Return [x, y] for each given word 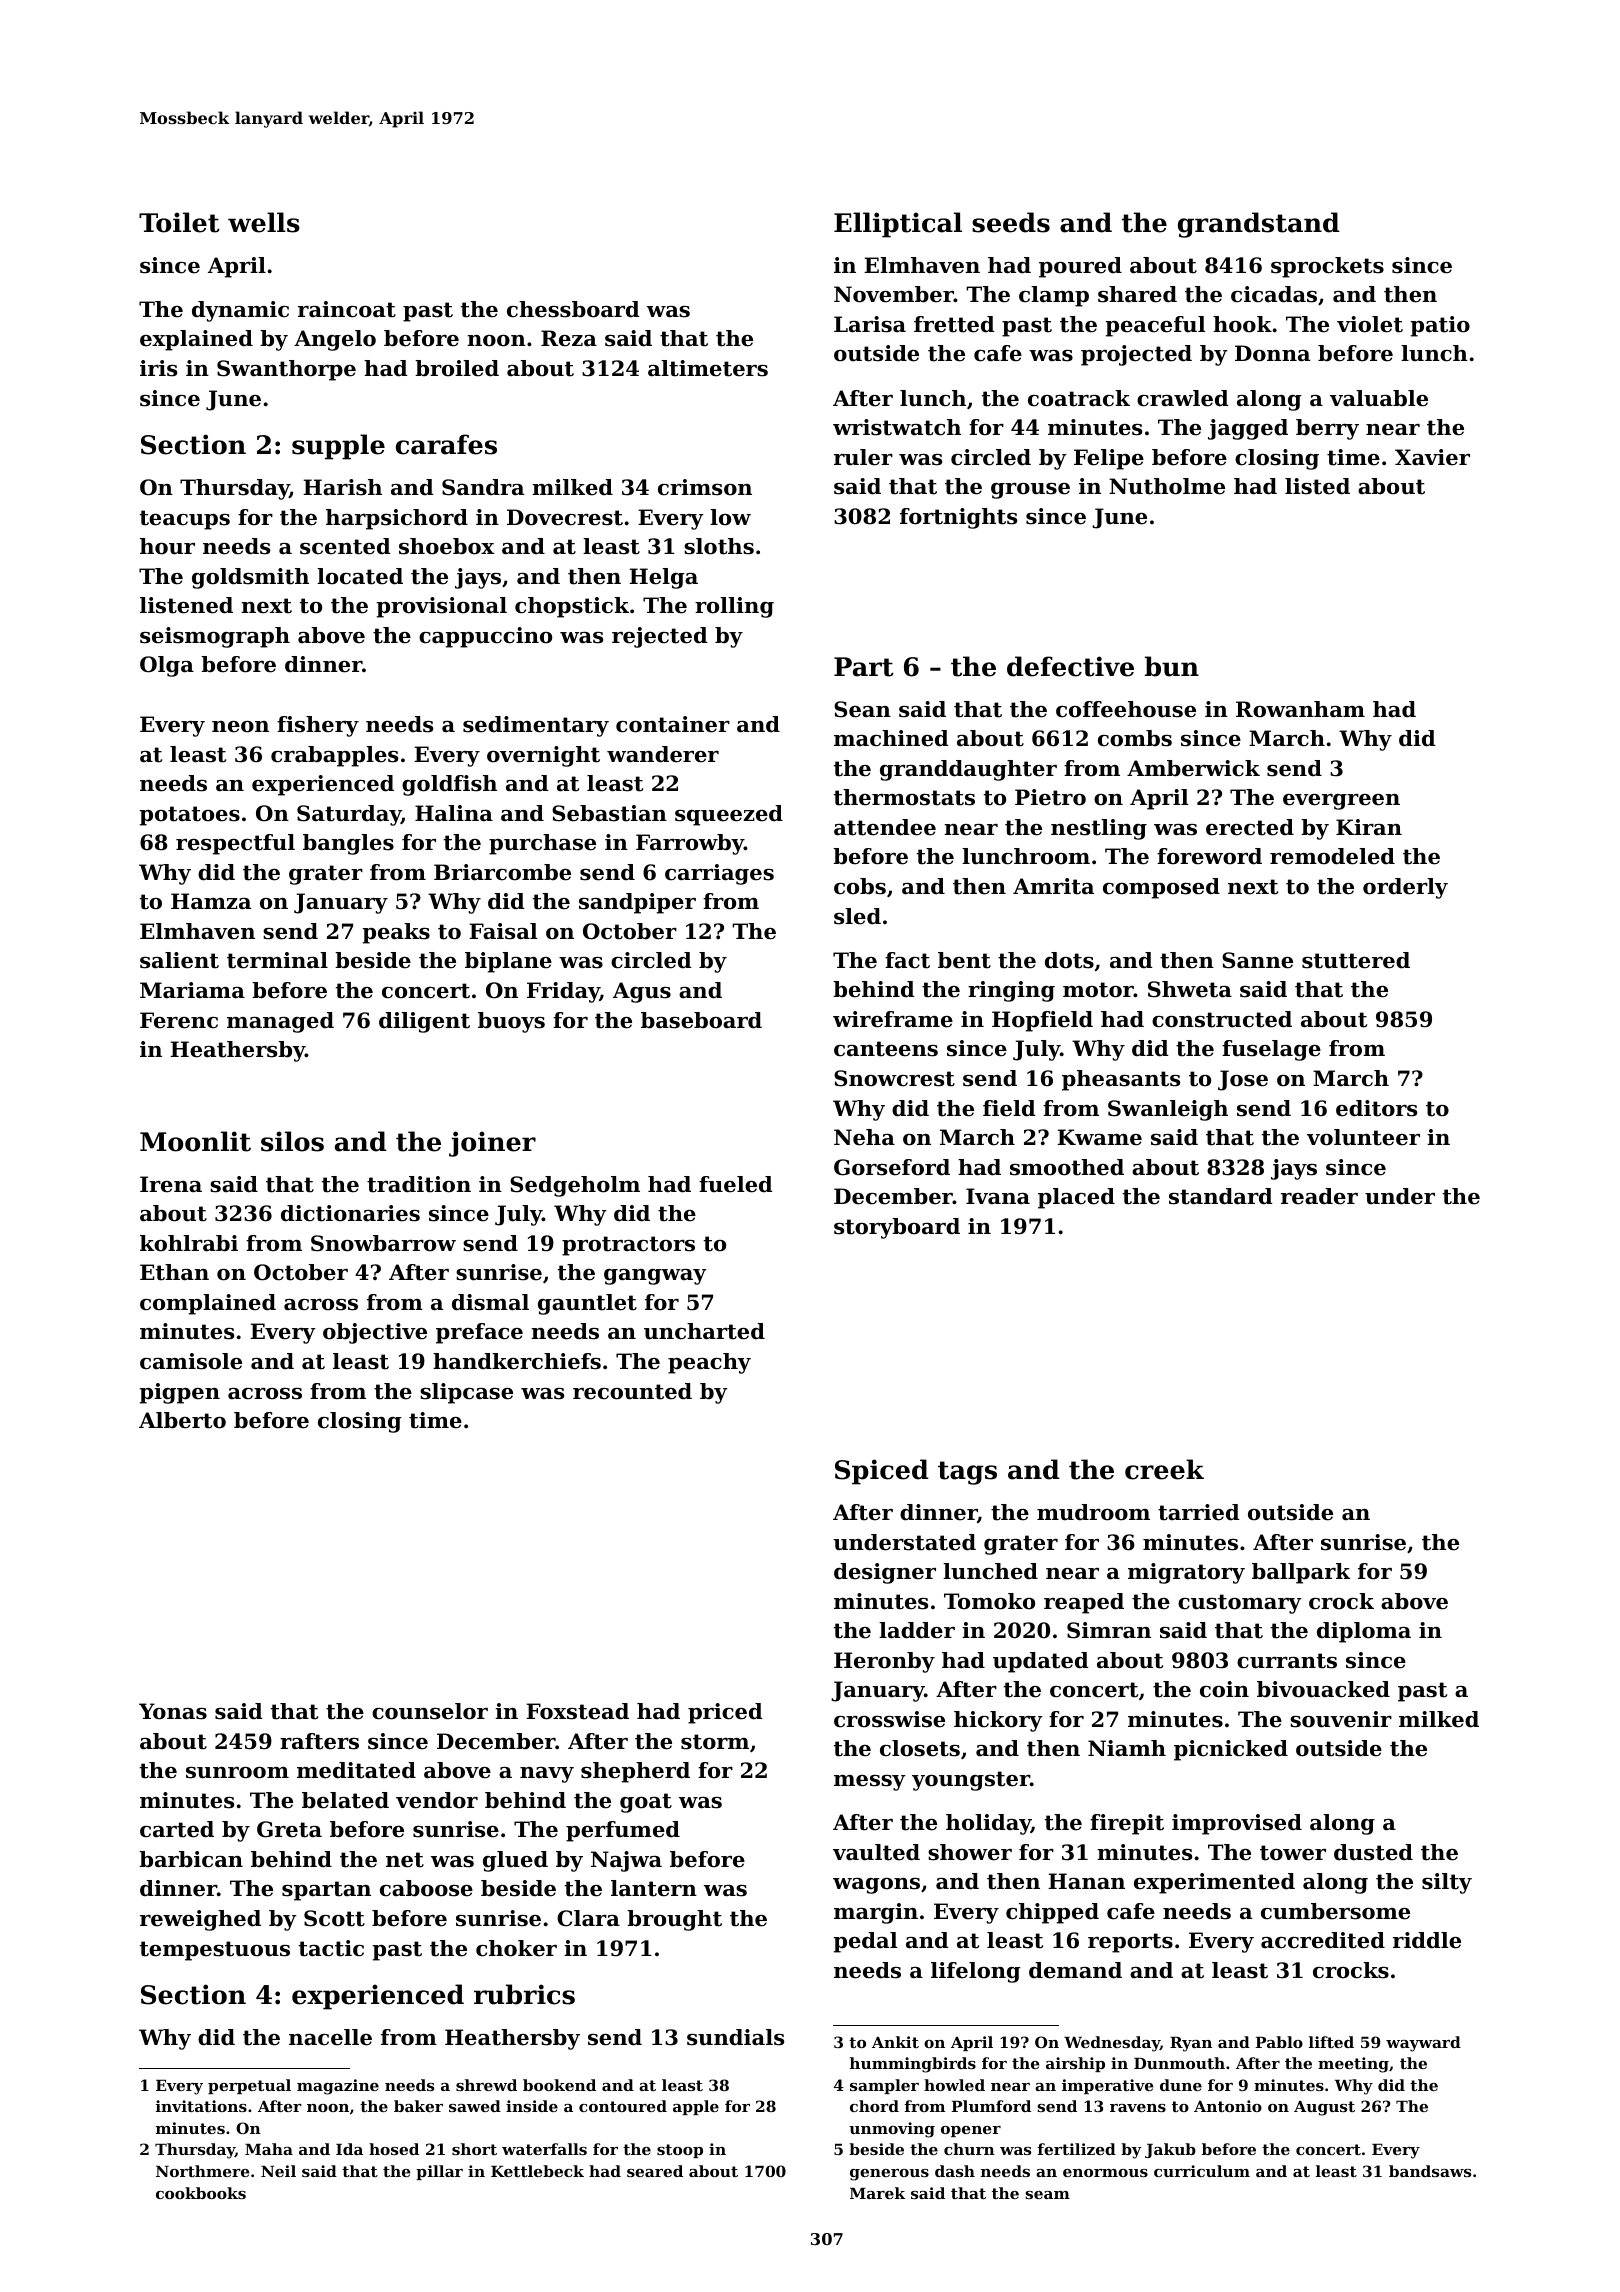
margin [876, 1913]
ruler [863, 457]
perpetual [249, 2086]
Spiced [882, 1472]
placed [1076, 1198]
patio [1440, 326]
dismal [490, 1302]
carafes [446, 444]
